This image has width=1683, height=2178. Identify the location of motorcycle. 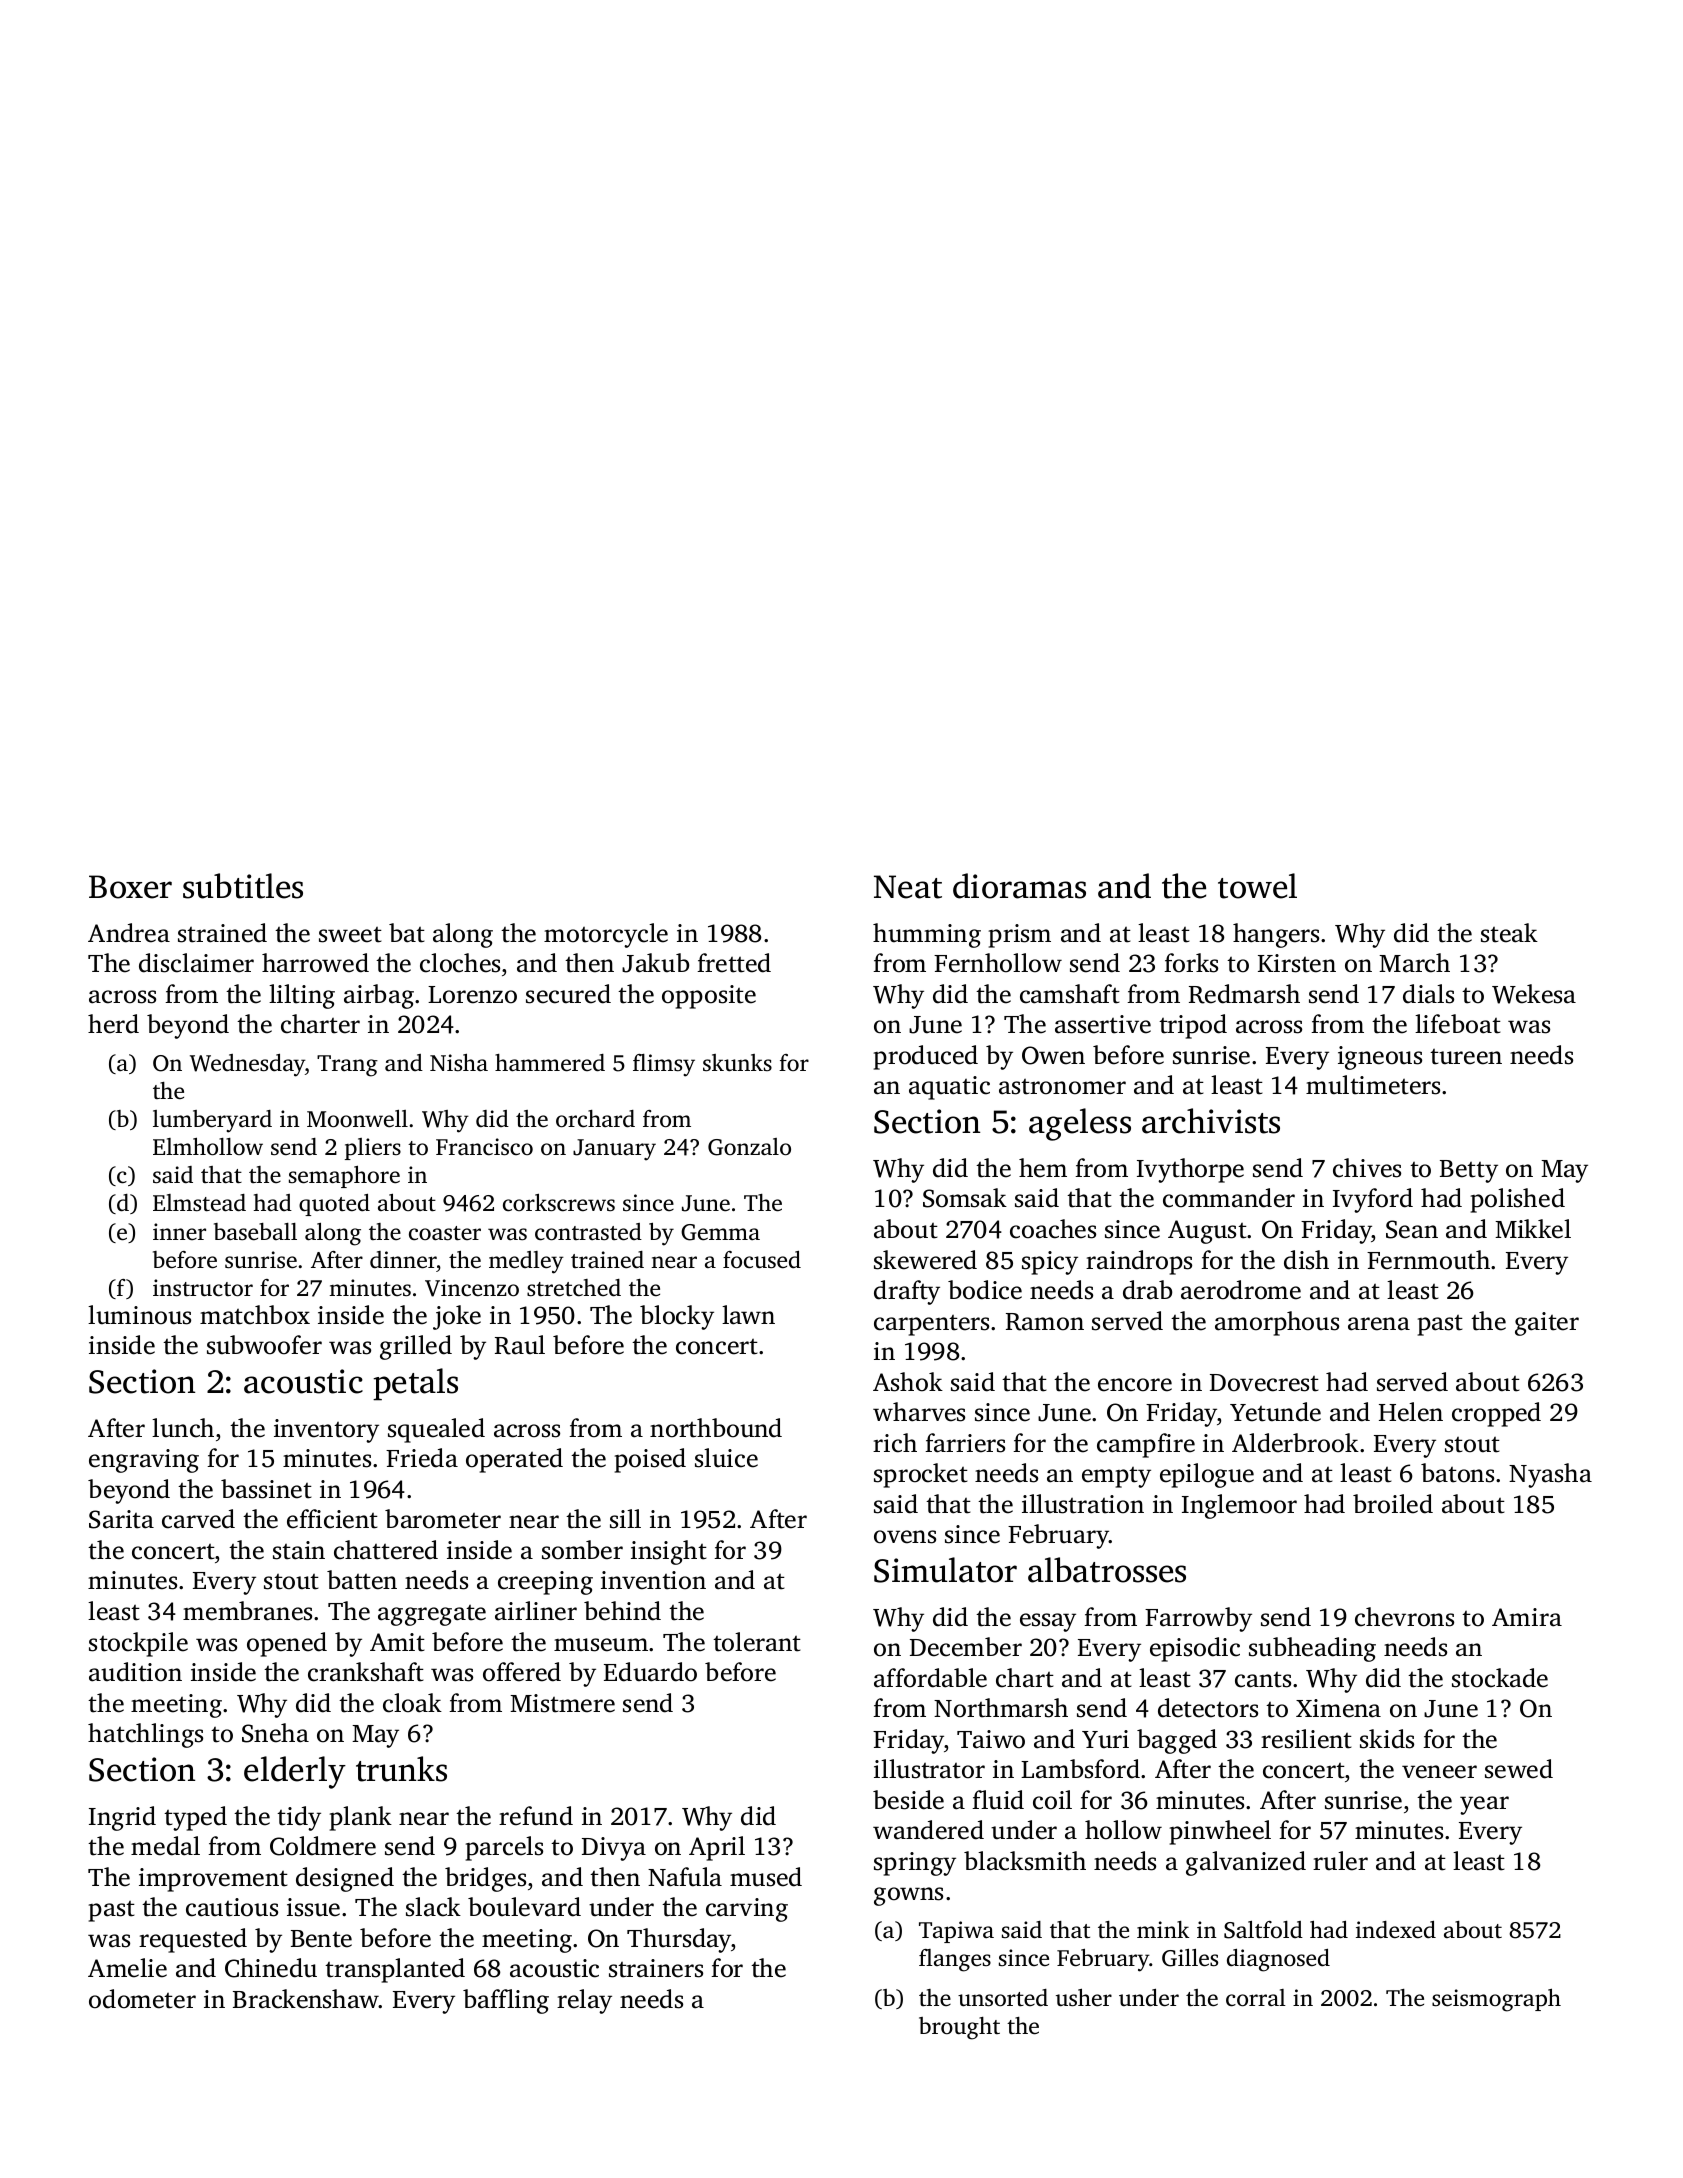
(606, 935).
